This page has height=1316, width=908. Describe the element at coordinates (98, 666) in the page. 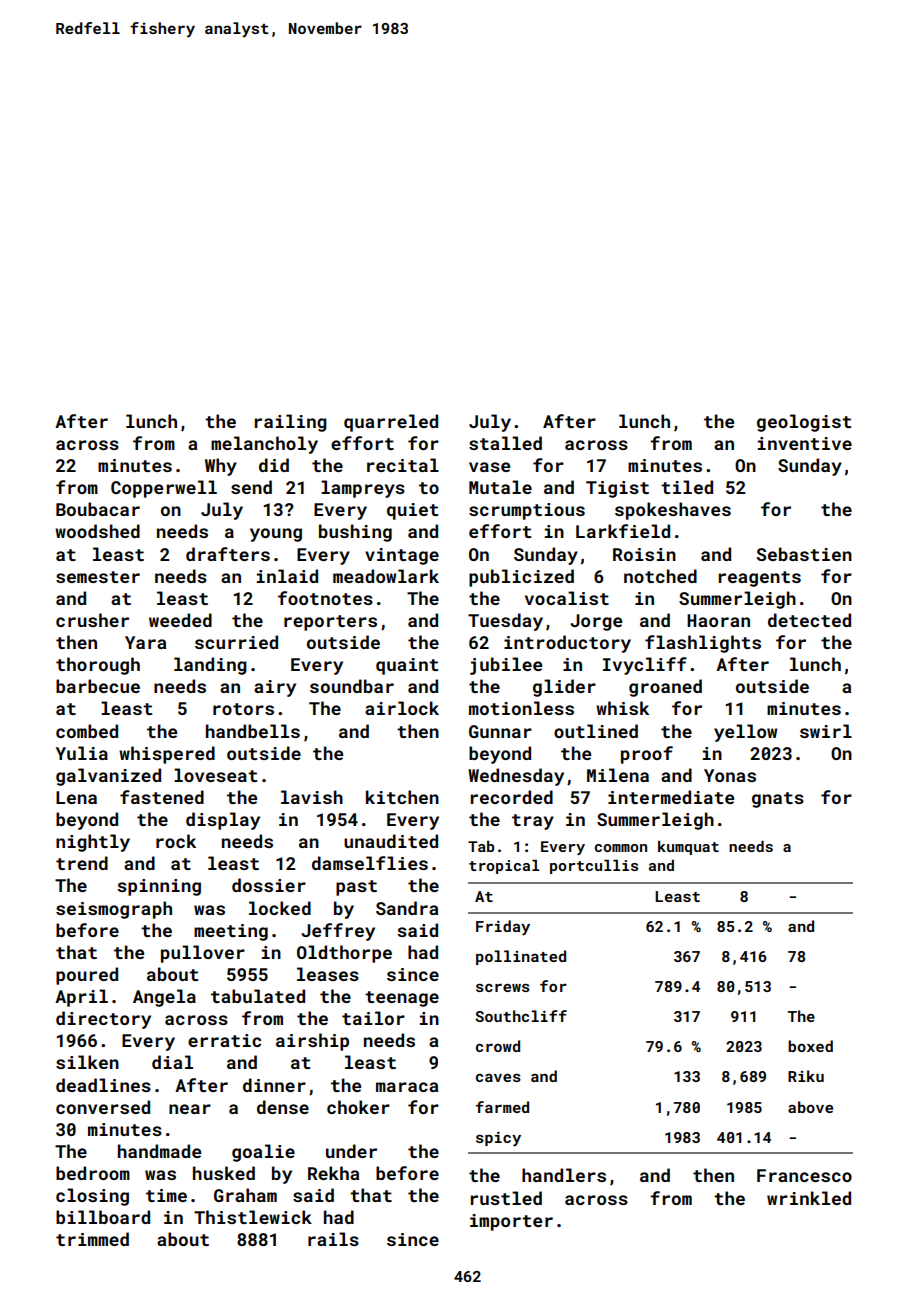

I see `thorough` at that location.
